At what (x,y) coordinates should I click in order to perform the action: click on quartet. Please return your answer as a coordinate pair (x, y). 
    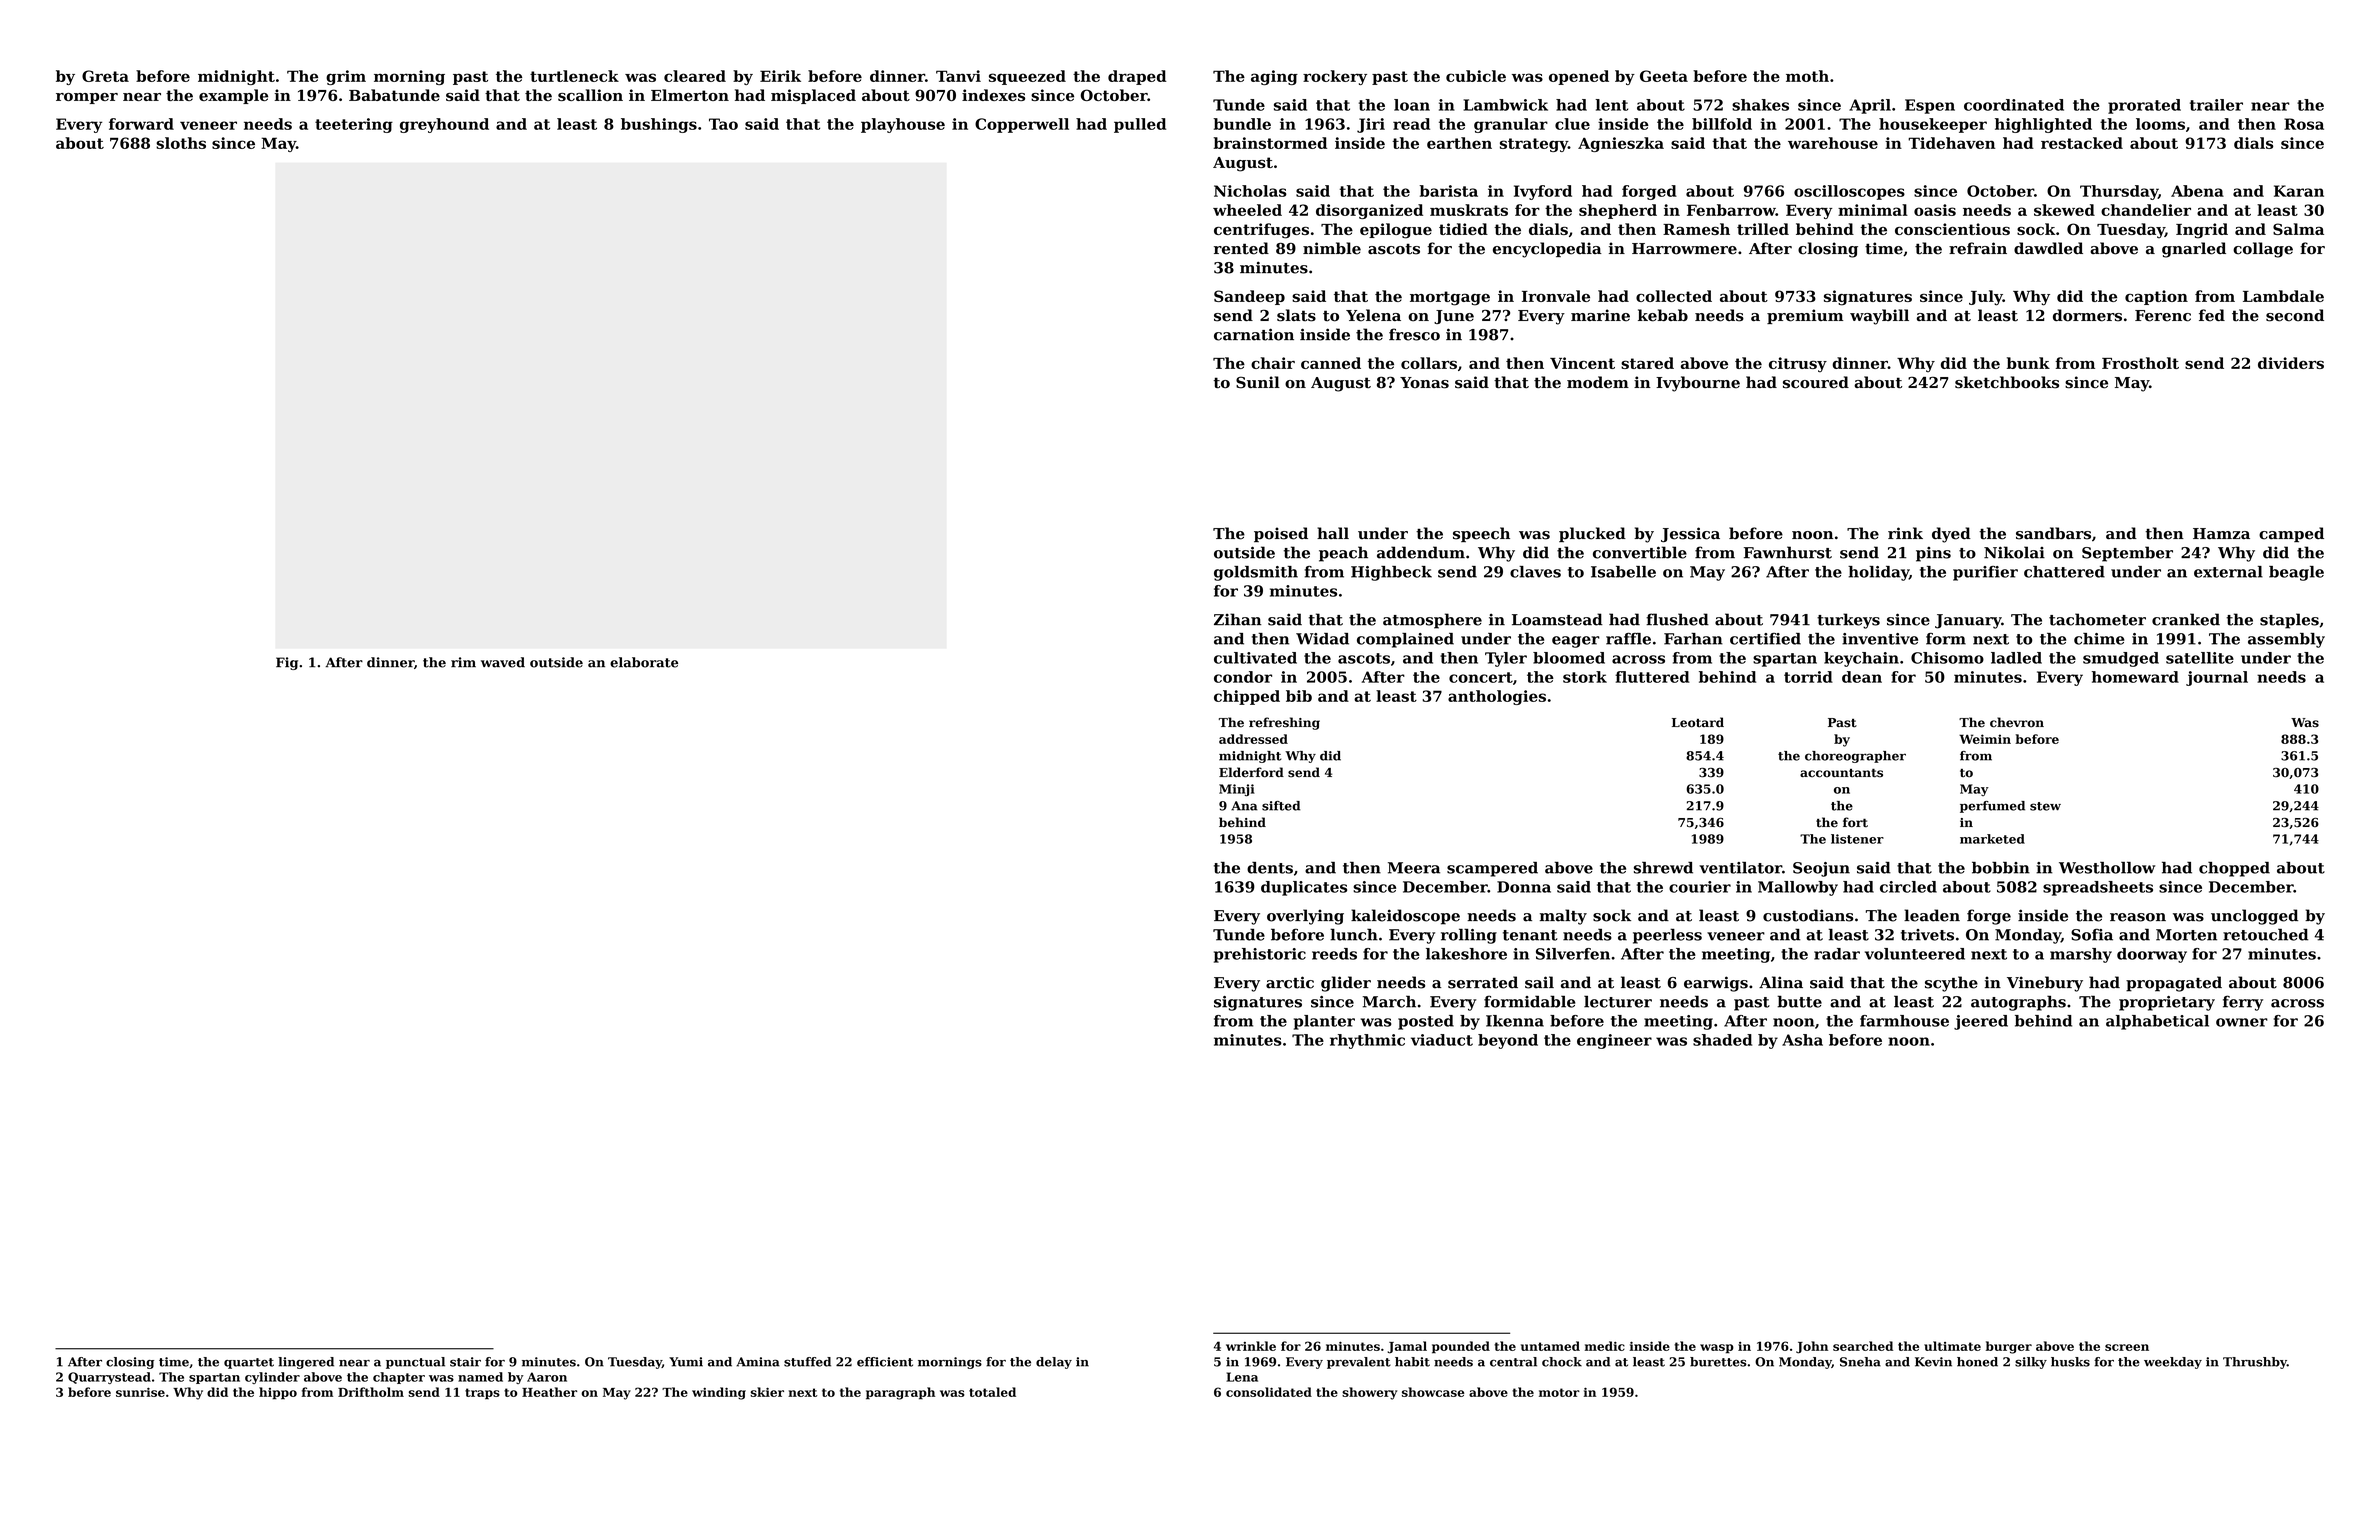
    Looking at the image, I should click on (249, 1363).
